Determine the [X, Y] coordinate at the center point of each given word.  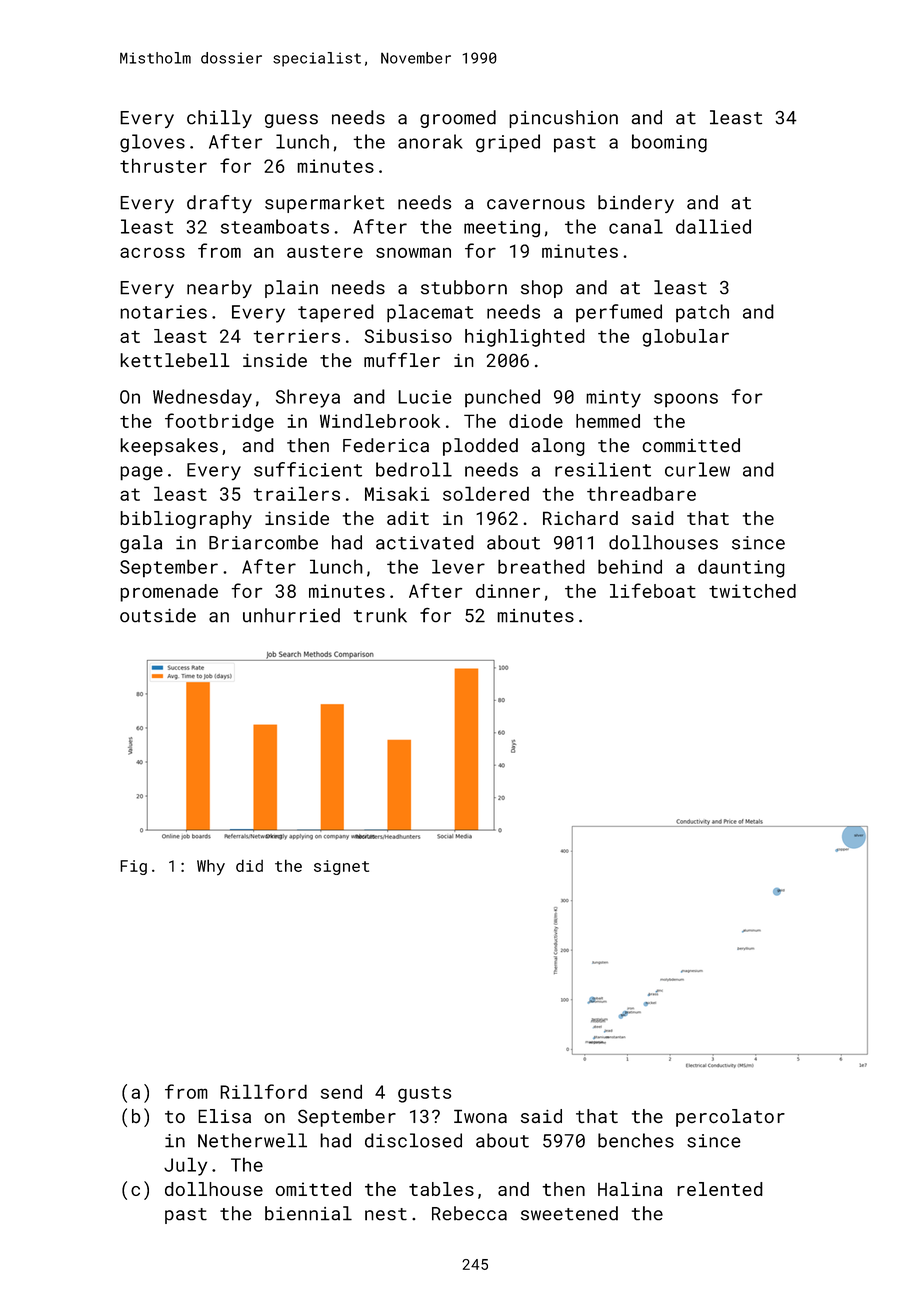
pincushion [563, 119]
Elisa [224, 1116]
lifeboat [653, 590]
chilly [219, 119]
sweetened [569, 1213]
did [249, 865]
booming [669, 143]
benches [636, 1140]
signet [341, 867]
